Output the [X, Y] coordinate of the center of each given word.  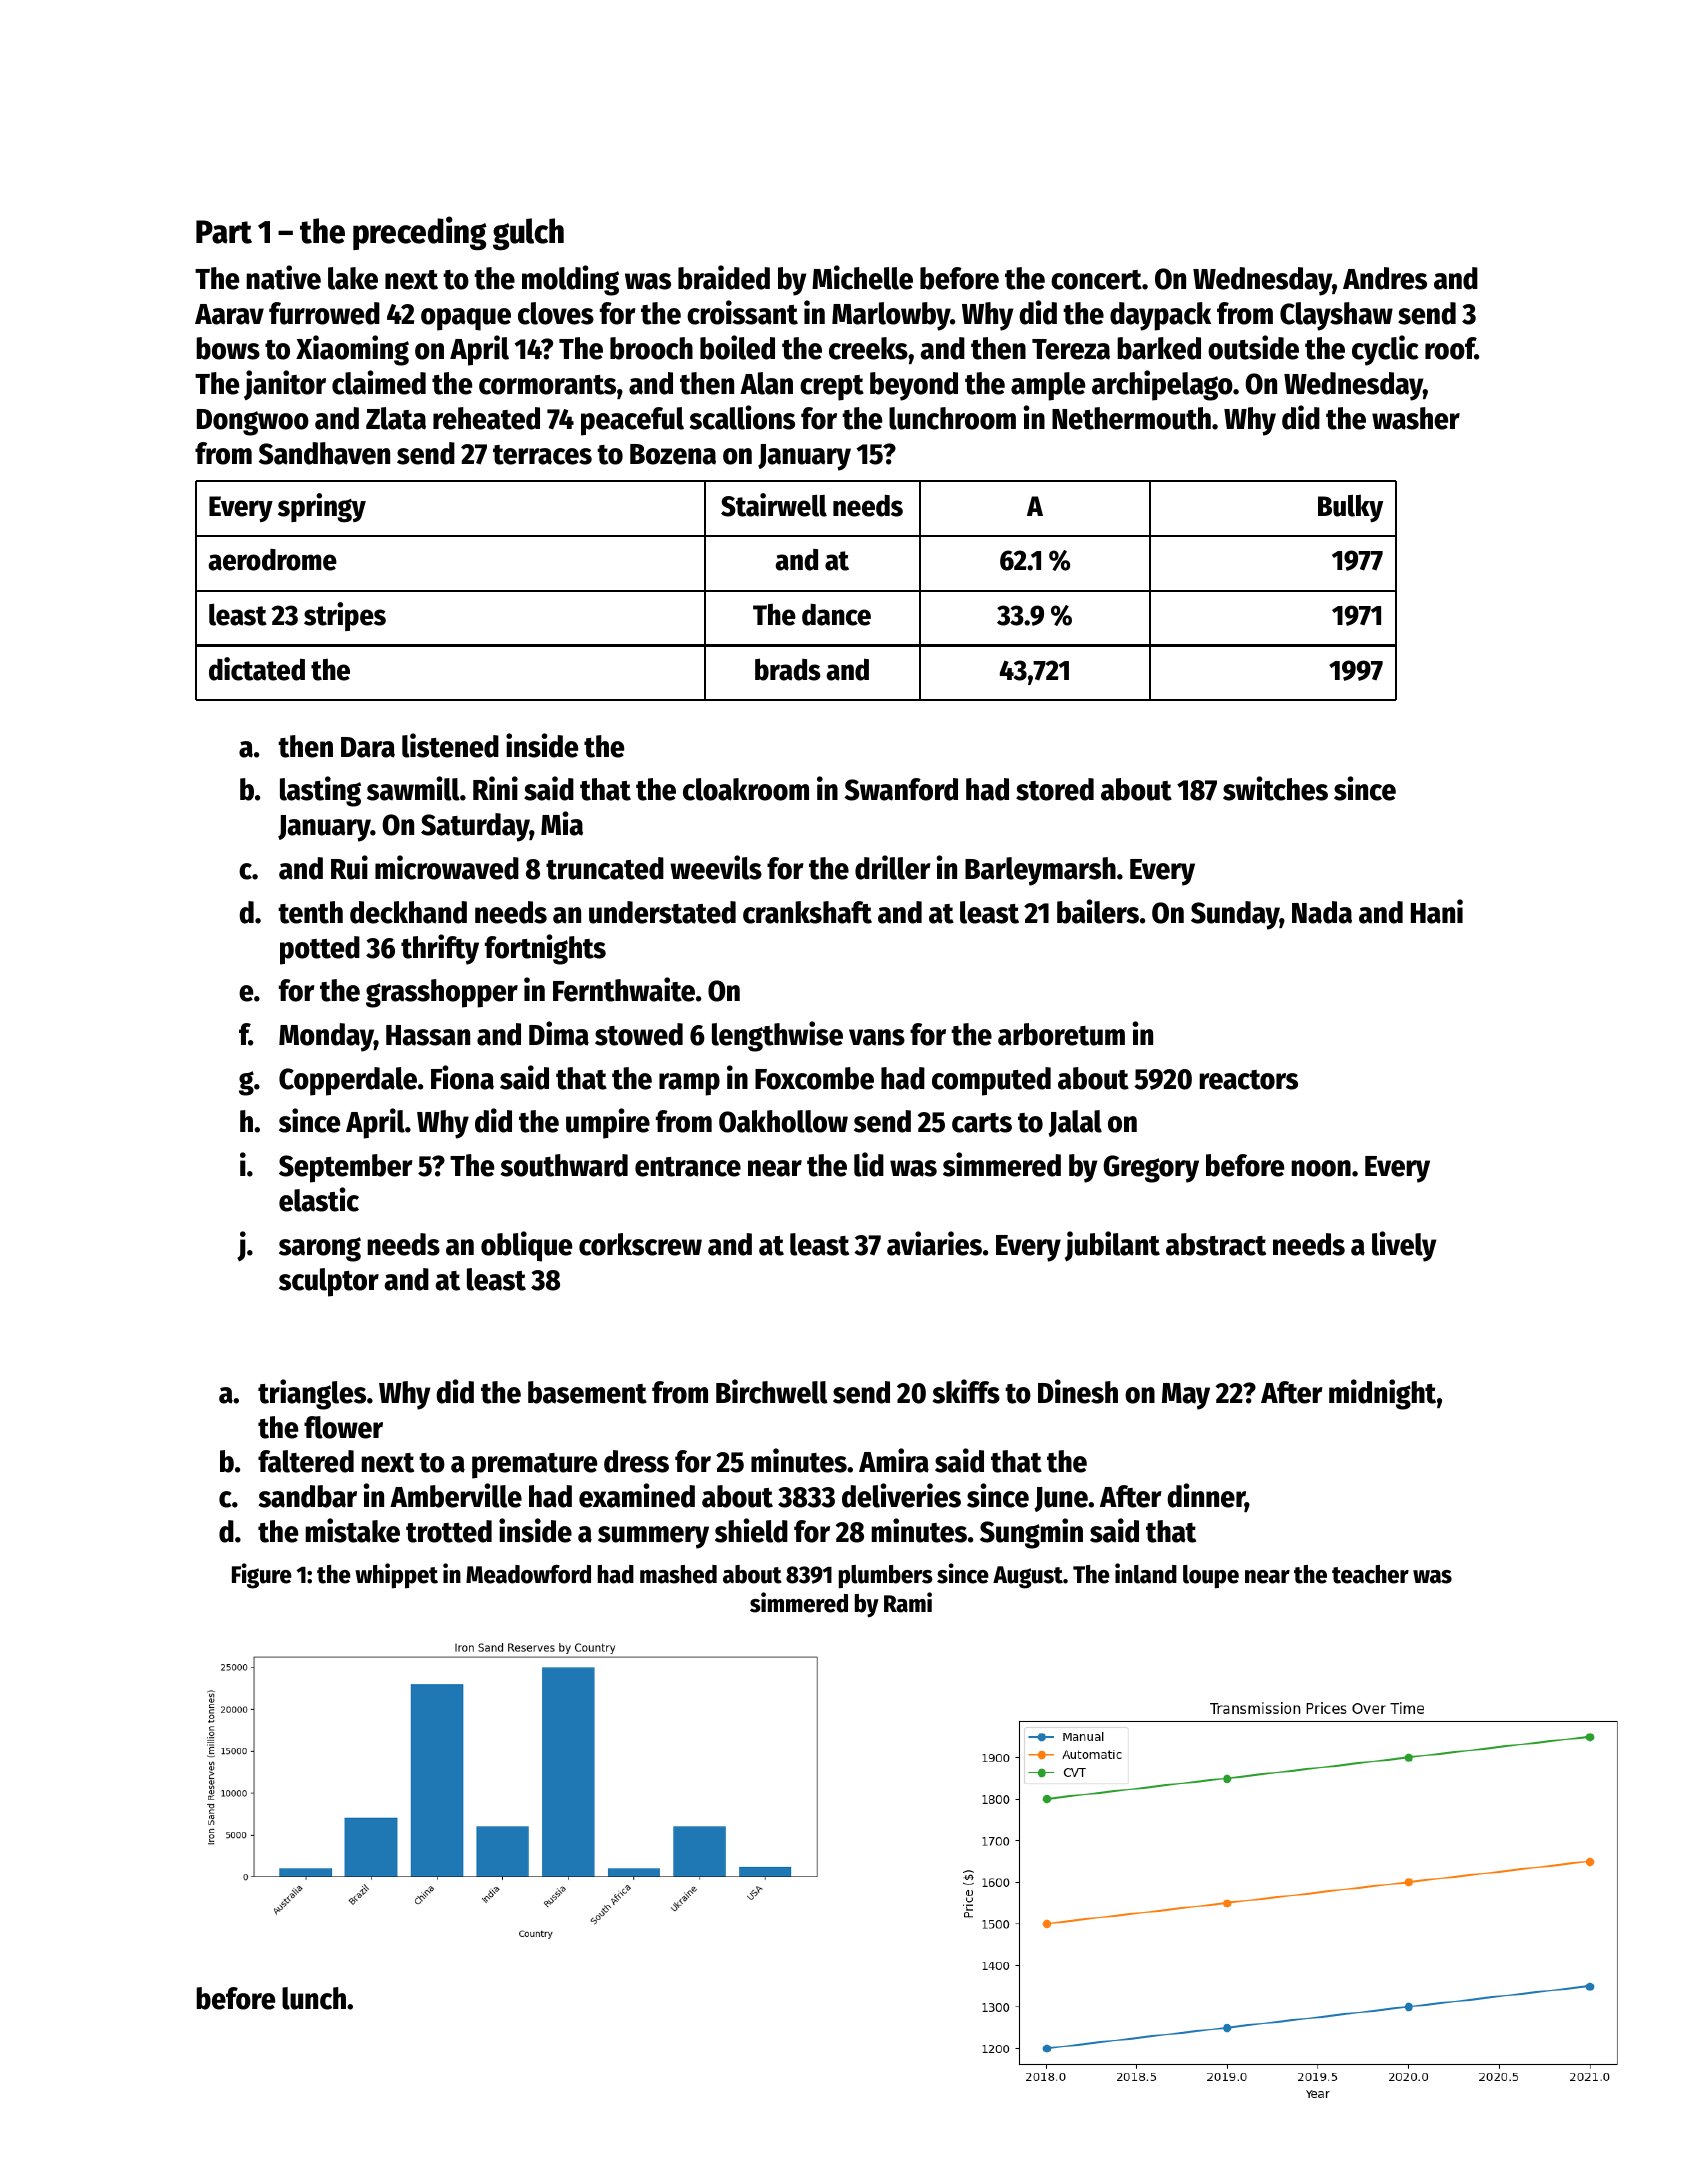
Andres [1385, 278]
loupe [1211, 1577]
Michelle [862, 277]
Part [224, 232]
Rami [908, 1602]
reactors [1248, 1080]
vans [877, 1037]
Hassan [428, 1035]
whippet [396, 1576]
